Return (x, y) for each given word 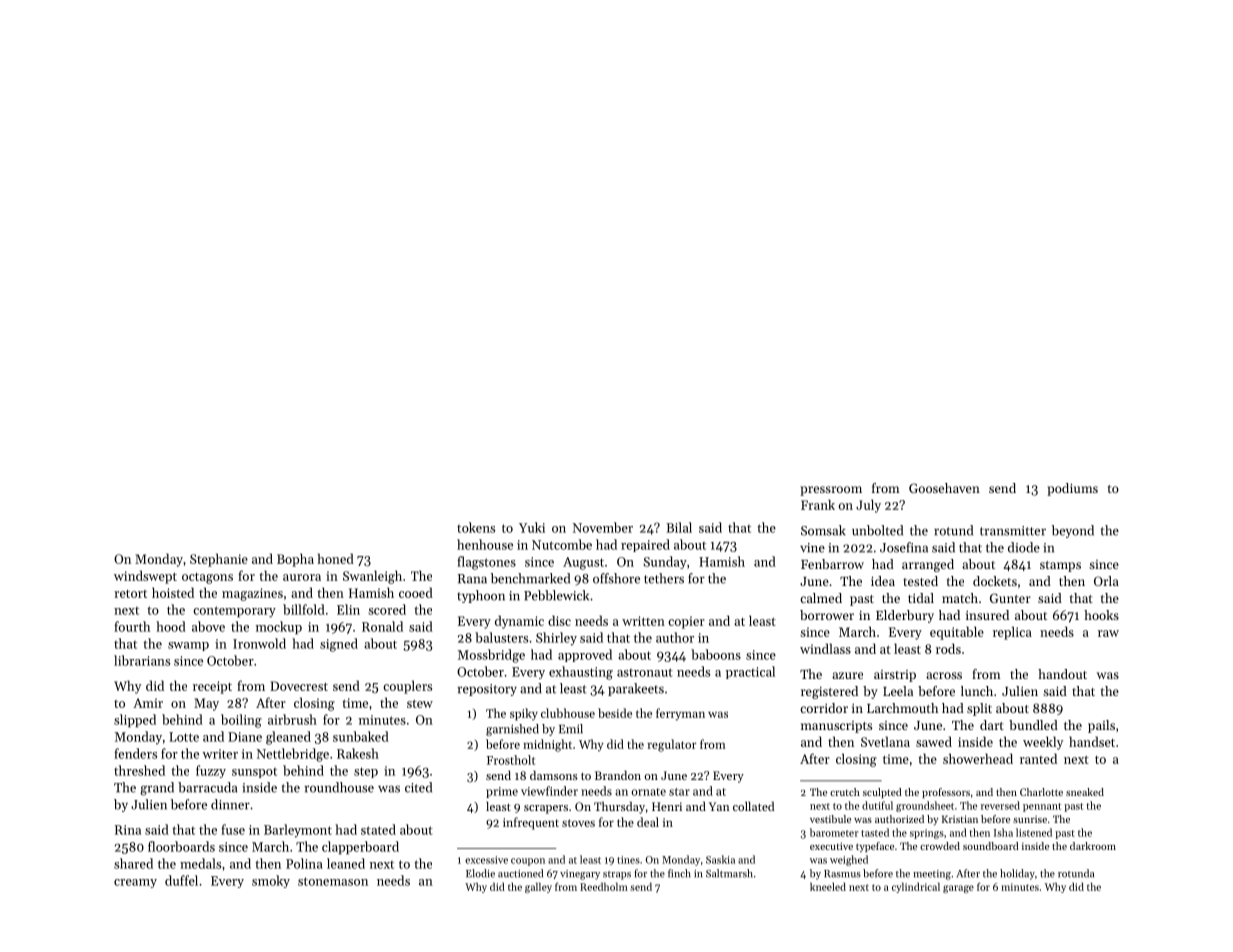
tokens (476, 527)
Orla (1106, 581)
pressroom (831, 491)
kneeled (828, 886)
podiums (1072, 489)
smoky (271, 881)
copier (686, 622)
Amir (148, 703)
